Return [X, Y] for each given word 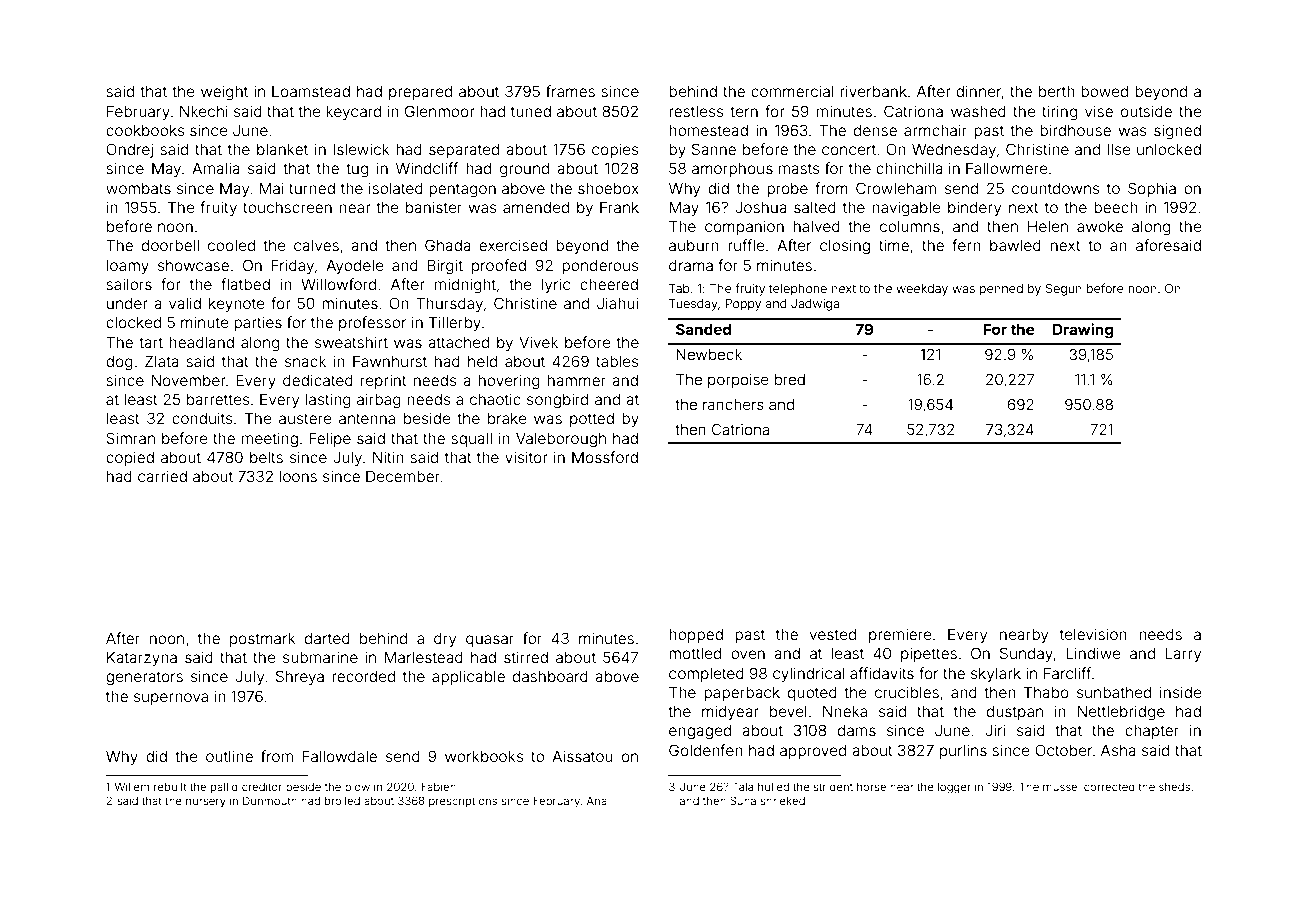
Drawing [1083, 331]
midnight [465, 286]
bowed [1104, 91]
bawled [1015, 245]
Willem [132, 786]
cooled [231, 245]
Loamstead [311, 91]
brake [507, 418]
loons [298, 476]
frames [570, 91]
